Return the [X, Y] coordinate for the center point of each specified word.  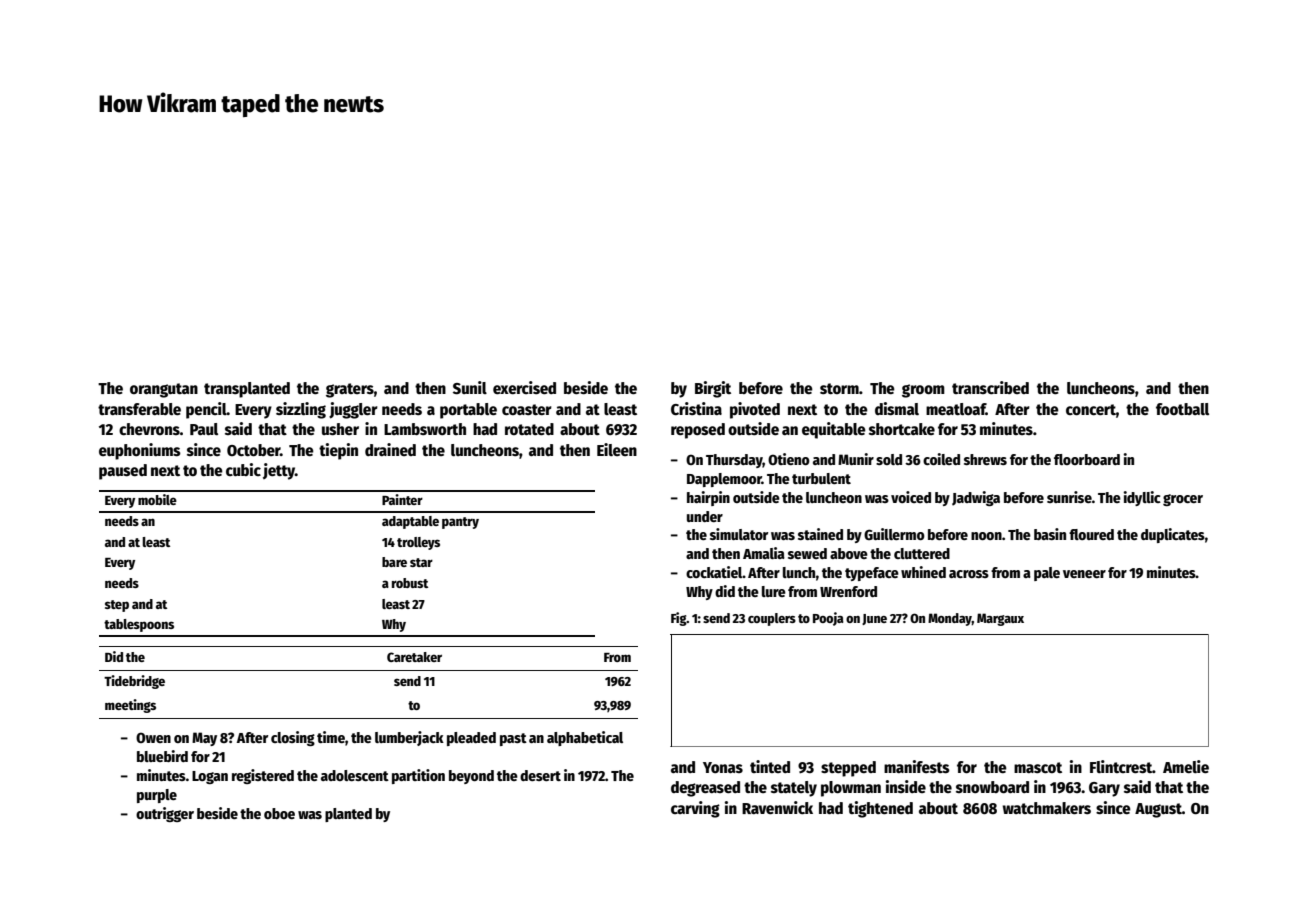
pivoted [755, 410]
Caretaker [414, 657]
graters [350, 390]
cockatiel [714, 572]
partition [418, 776]
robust [410, 583]
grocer [1183, 500]
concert [1091, 409]
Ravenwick [777, 808]
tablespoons [139, 625]
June [874, 619]
